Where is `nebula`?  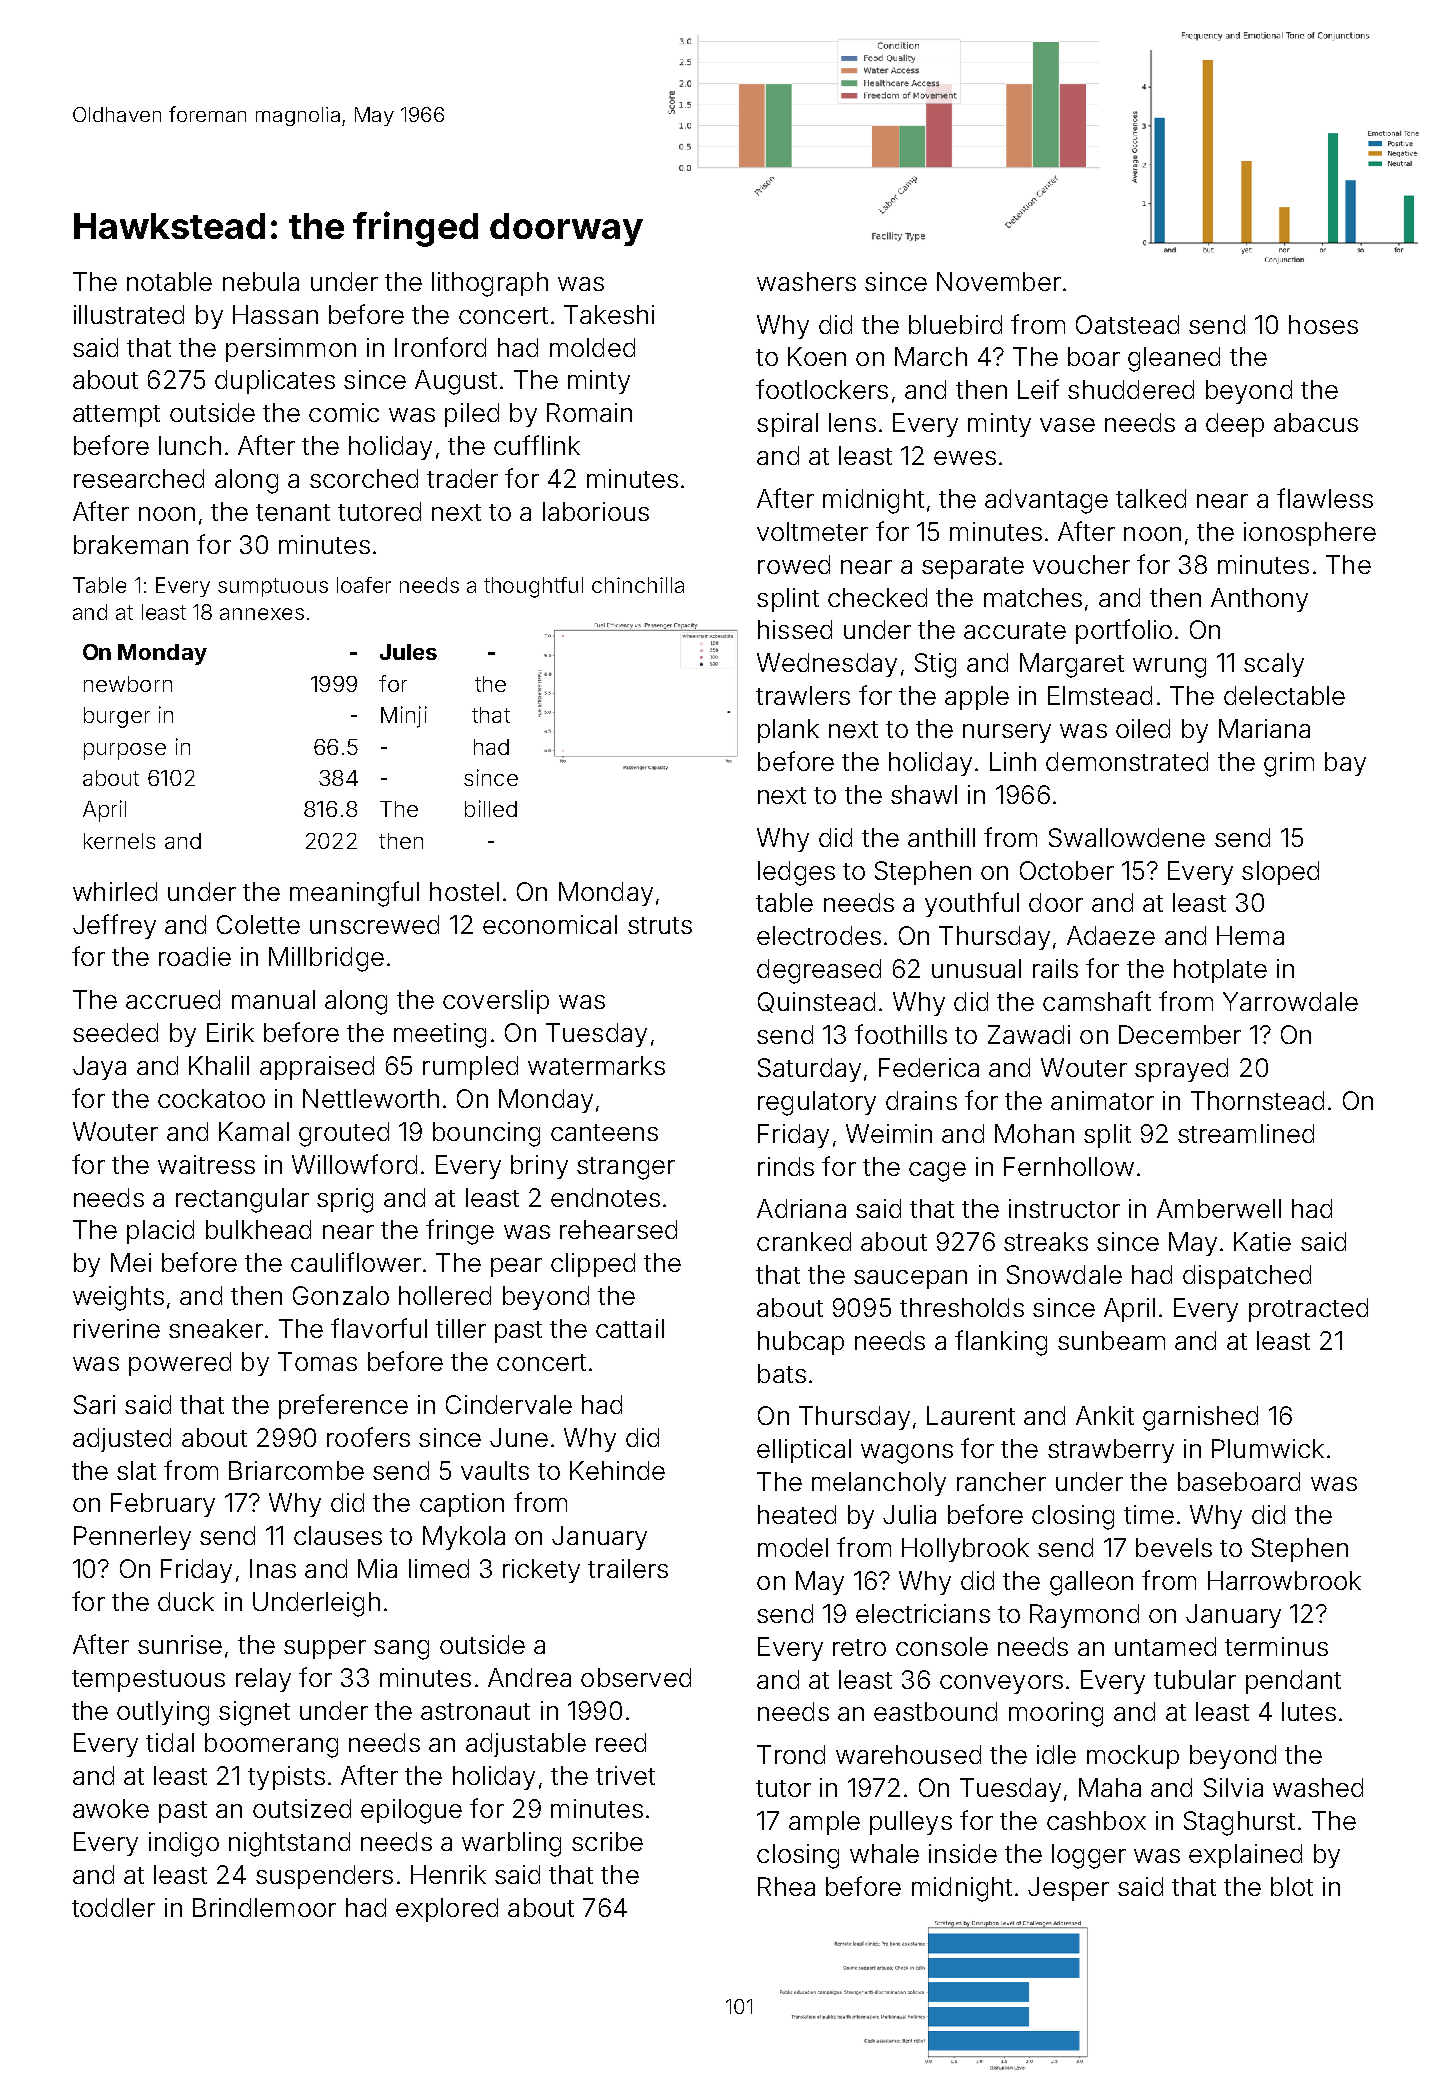 nebula is located at coordinates (261, 281).
